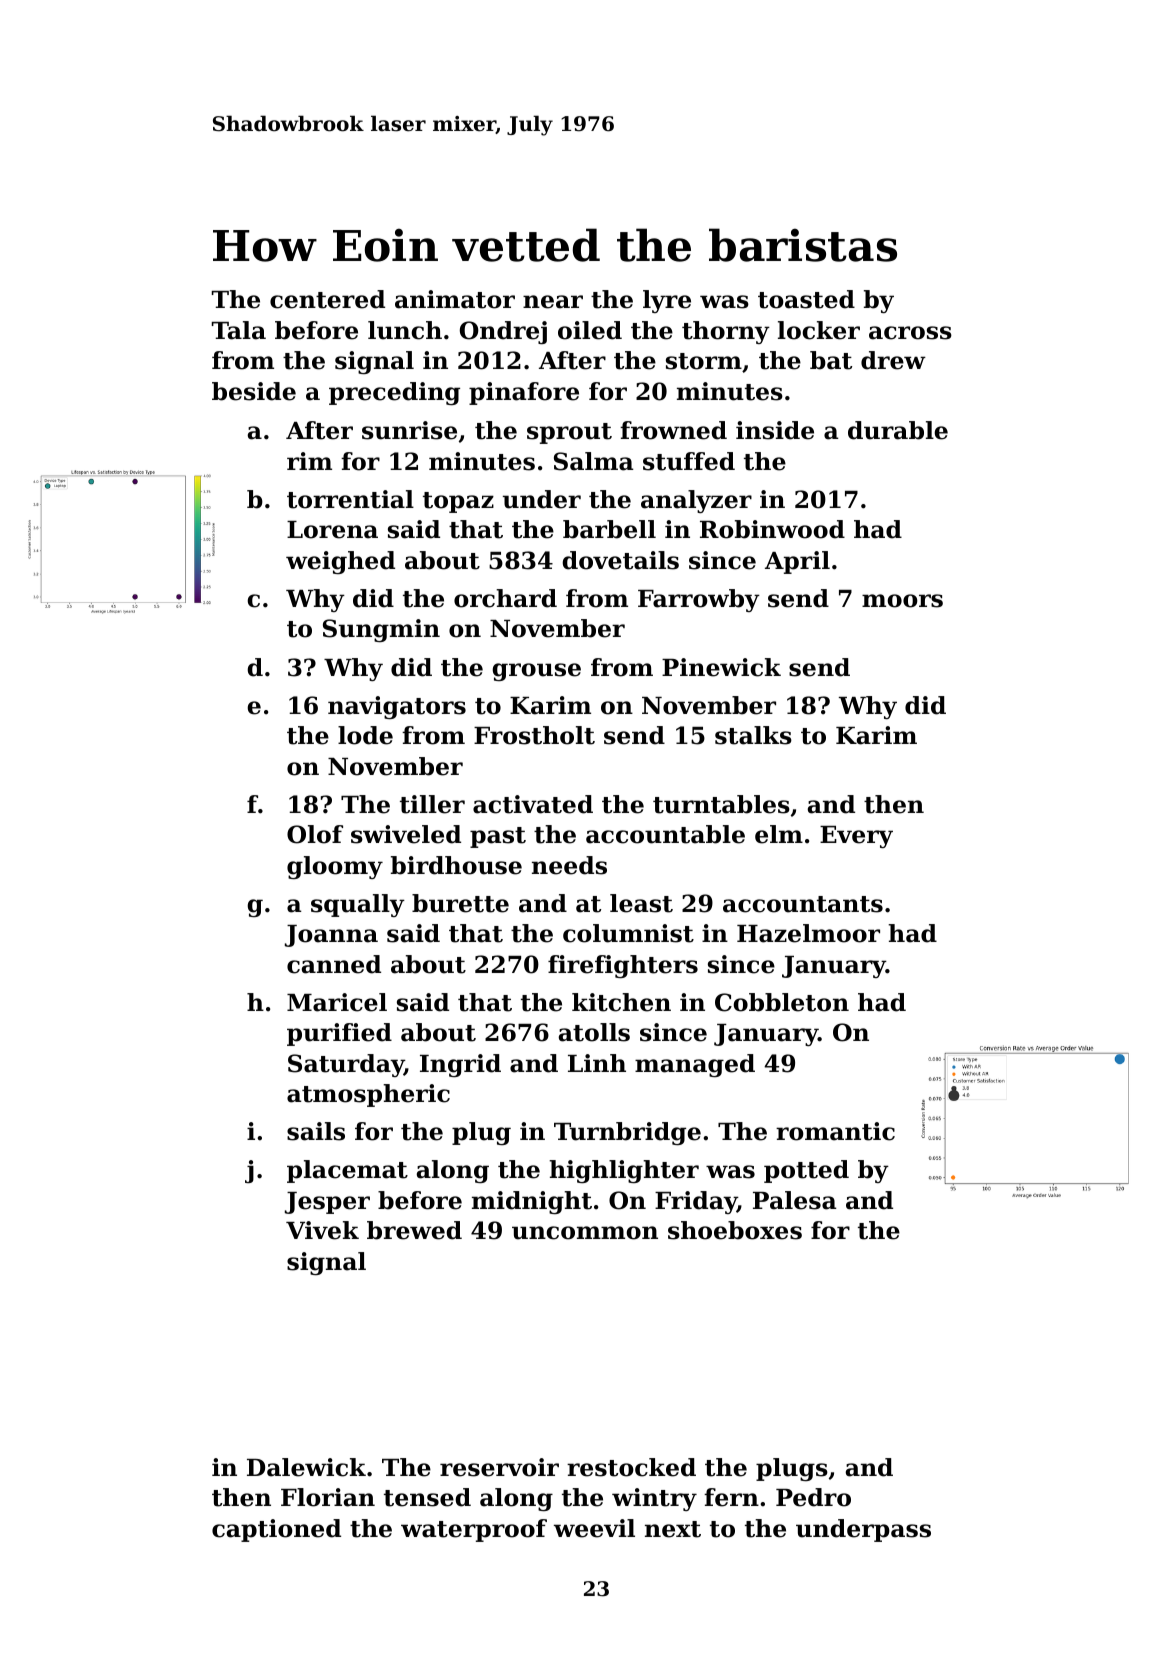 This document has width=1165, height=1654. Describe the element at coordinates (654, 1499) in the document. I see `wintry` at that location.
